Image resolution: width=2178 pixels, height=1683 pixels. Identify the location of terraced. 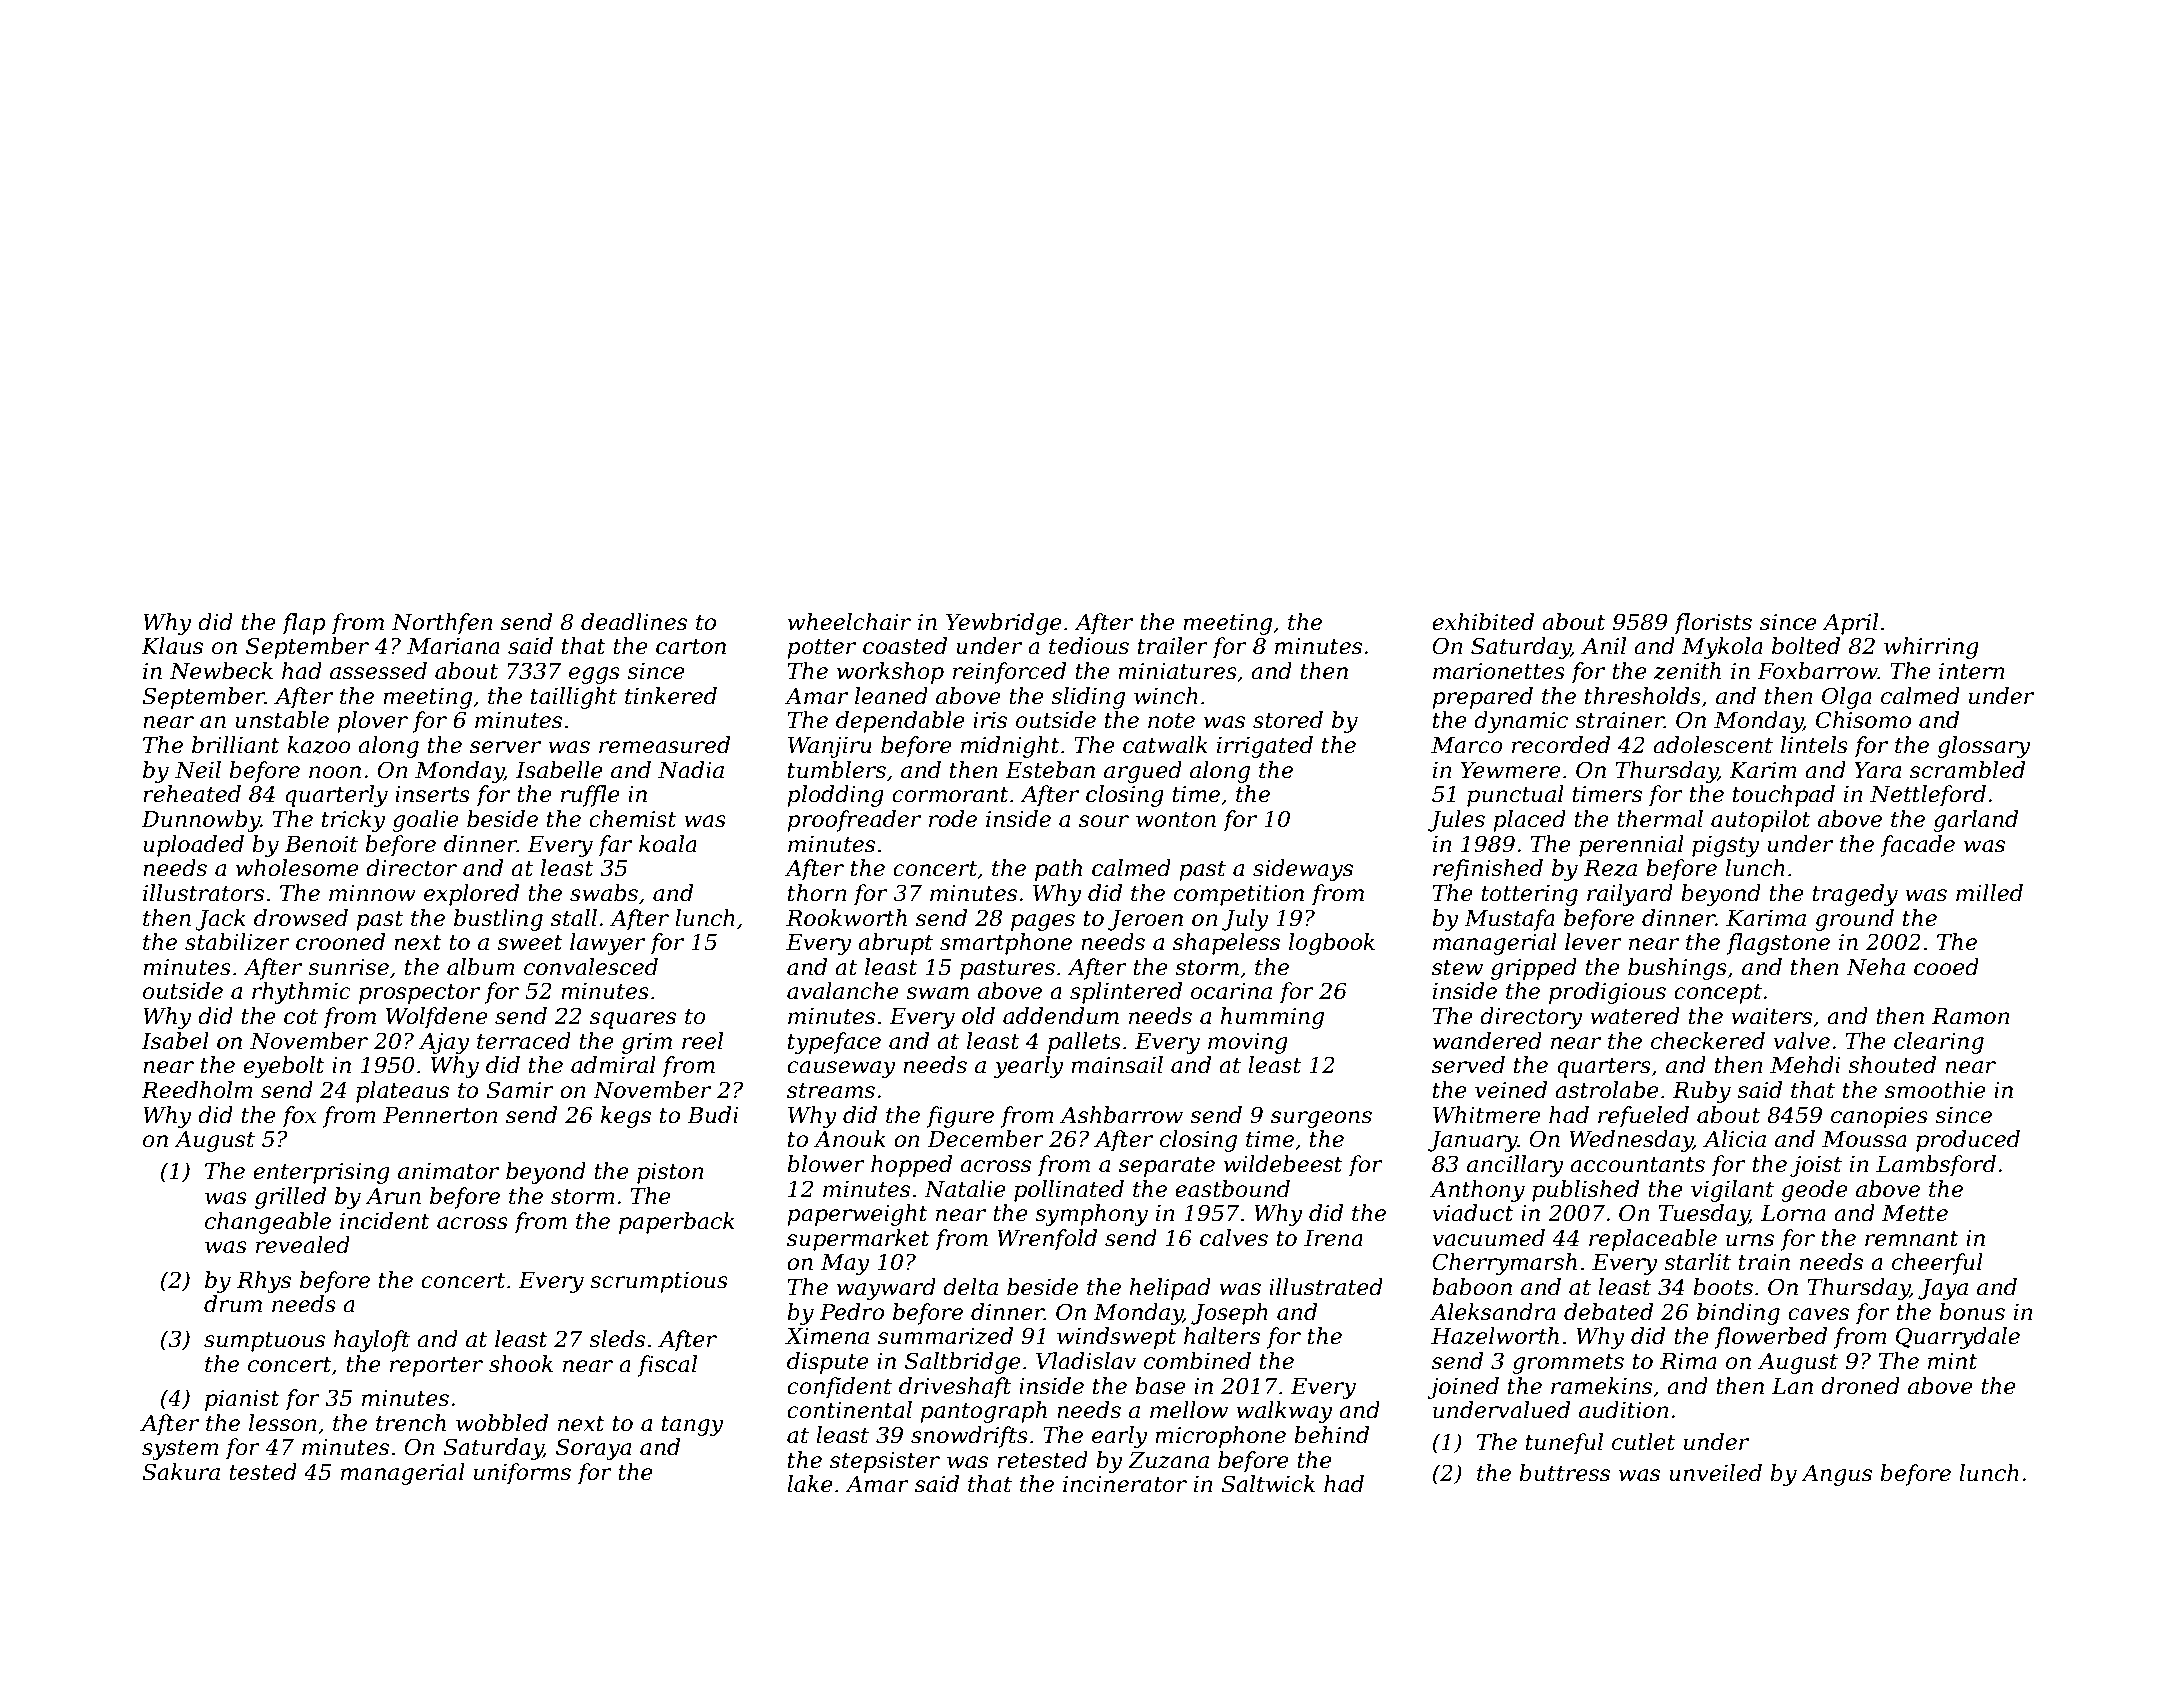
(524, 1041).
